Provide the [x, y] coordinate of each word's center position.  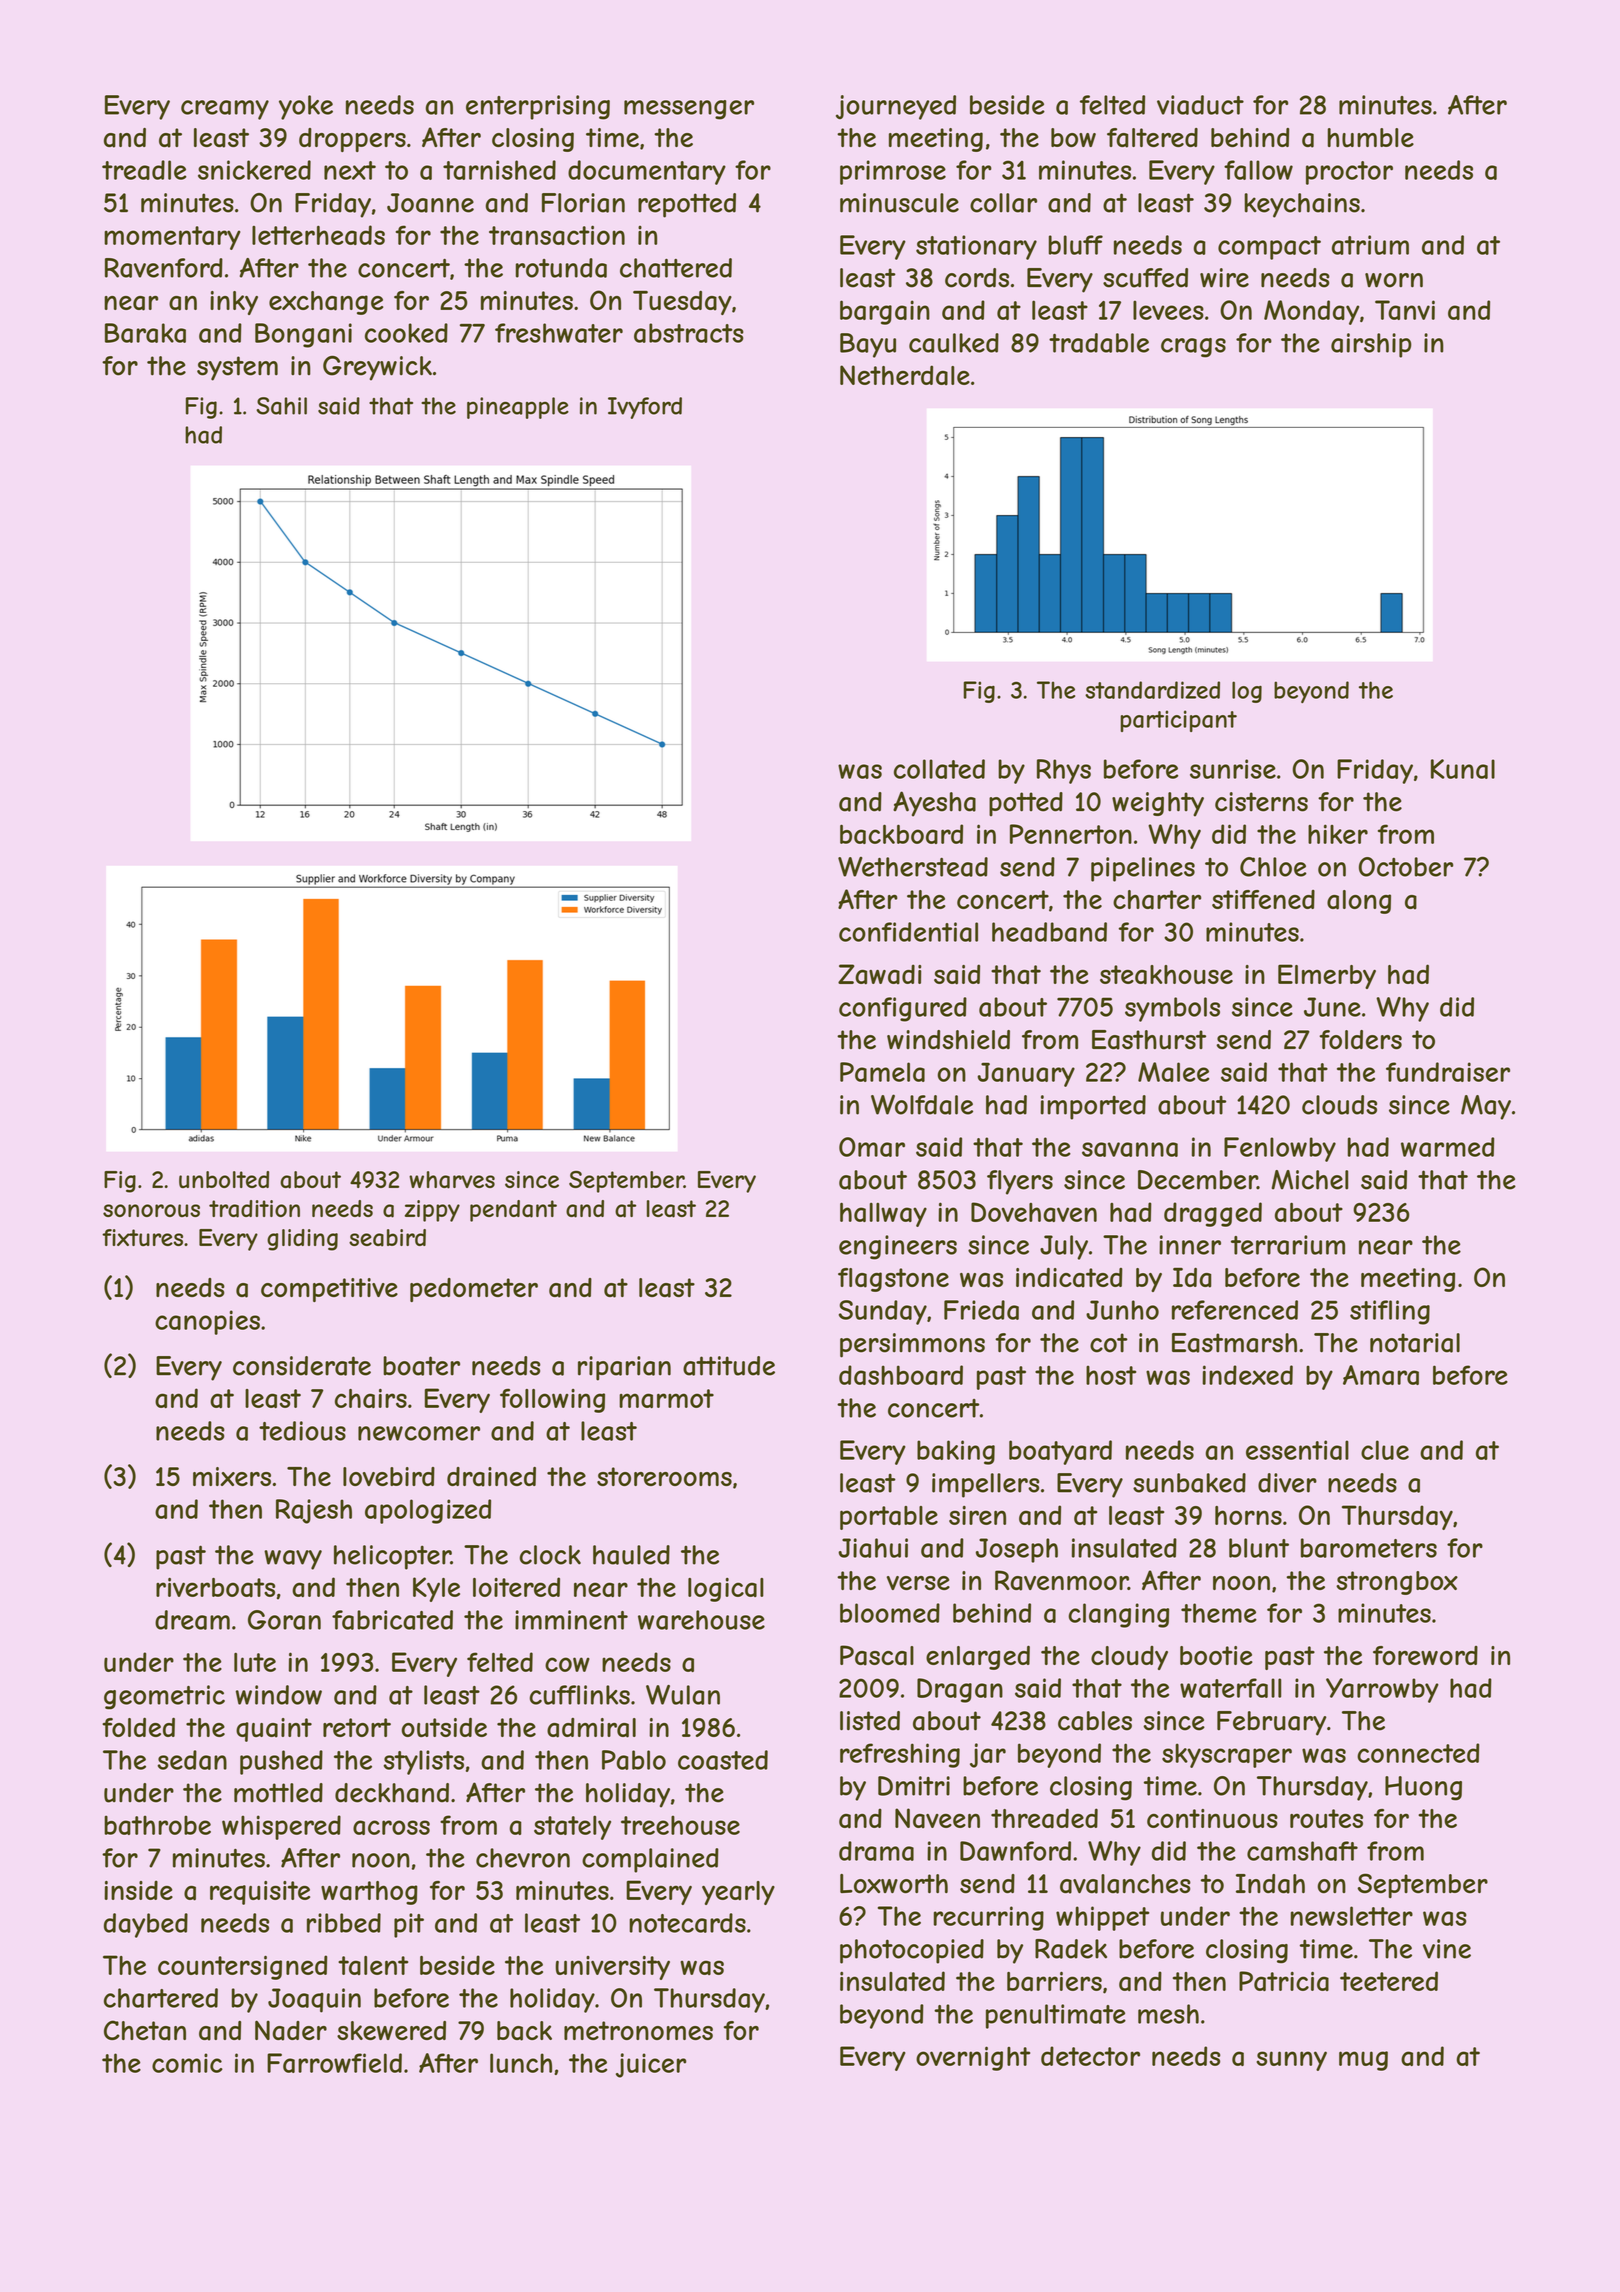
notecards [687, 1923]
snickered [254, 170]
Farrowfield [334, 2063]
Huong [1423, 1788]
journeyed [896, 107]
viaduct [1200, 105]
